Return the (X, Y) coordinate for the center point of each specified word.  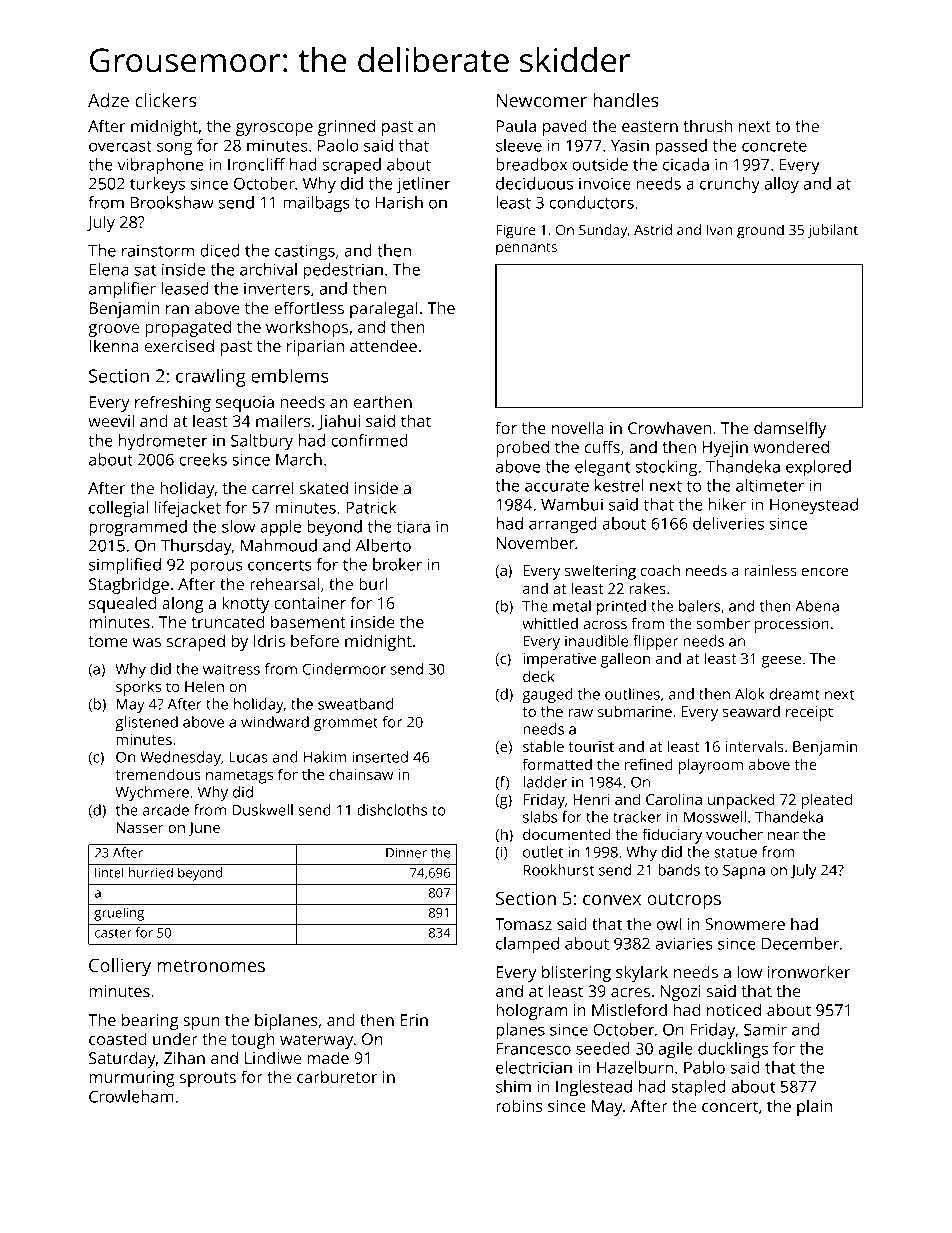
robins (519, 1105)
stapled (698, 1088)
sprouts (208, 1079)
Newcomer (542, 100)
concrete (774, 146)
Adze (108, 100)
